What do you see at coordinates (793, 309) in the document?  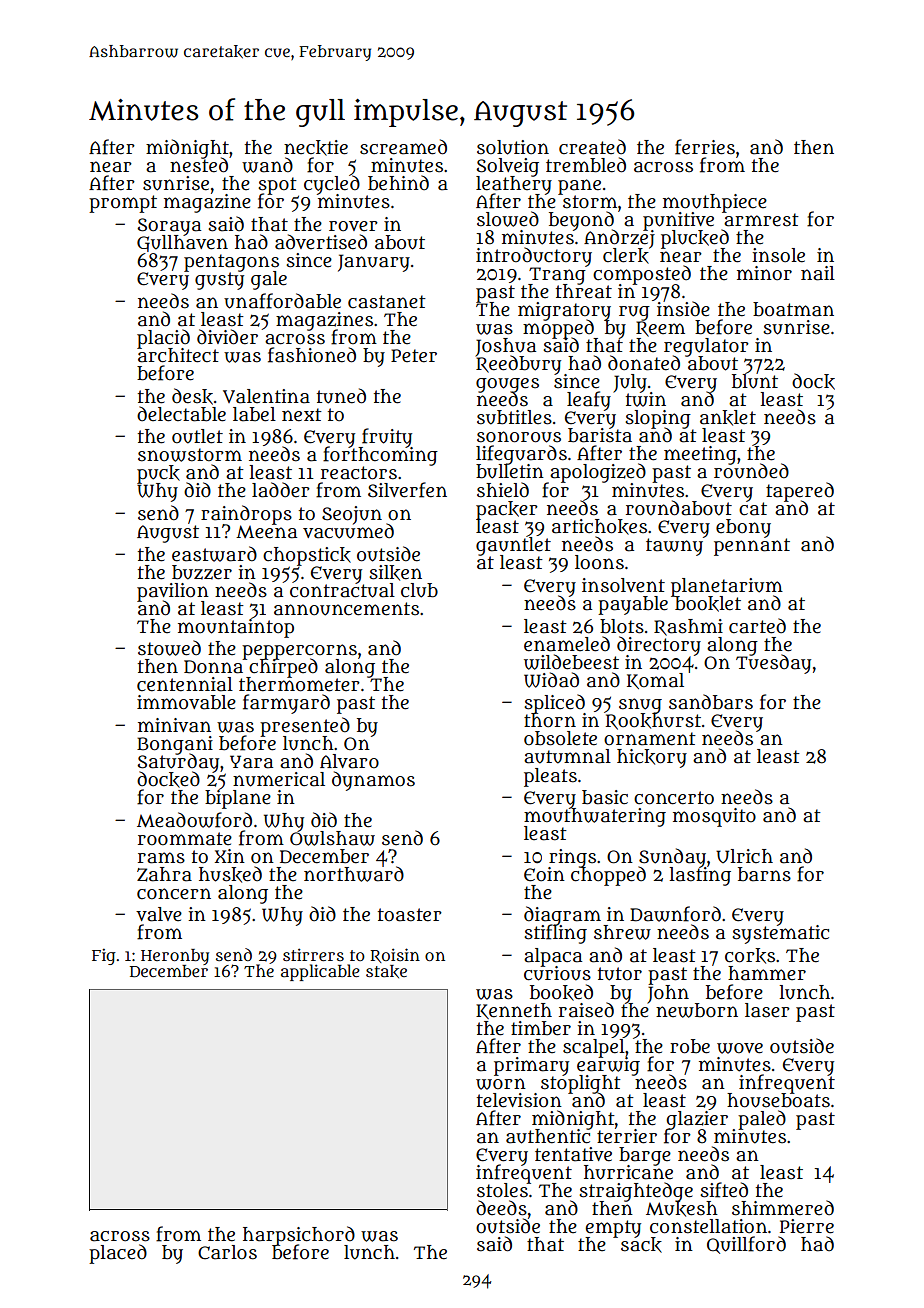 I see `boatman` at bounding box center [793, 309].
